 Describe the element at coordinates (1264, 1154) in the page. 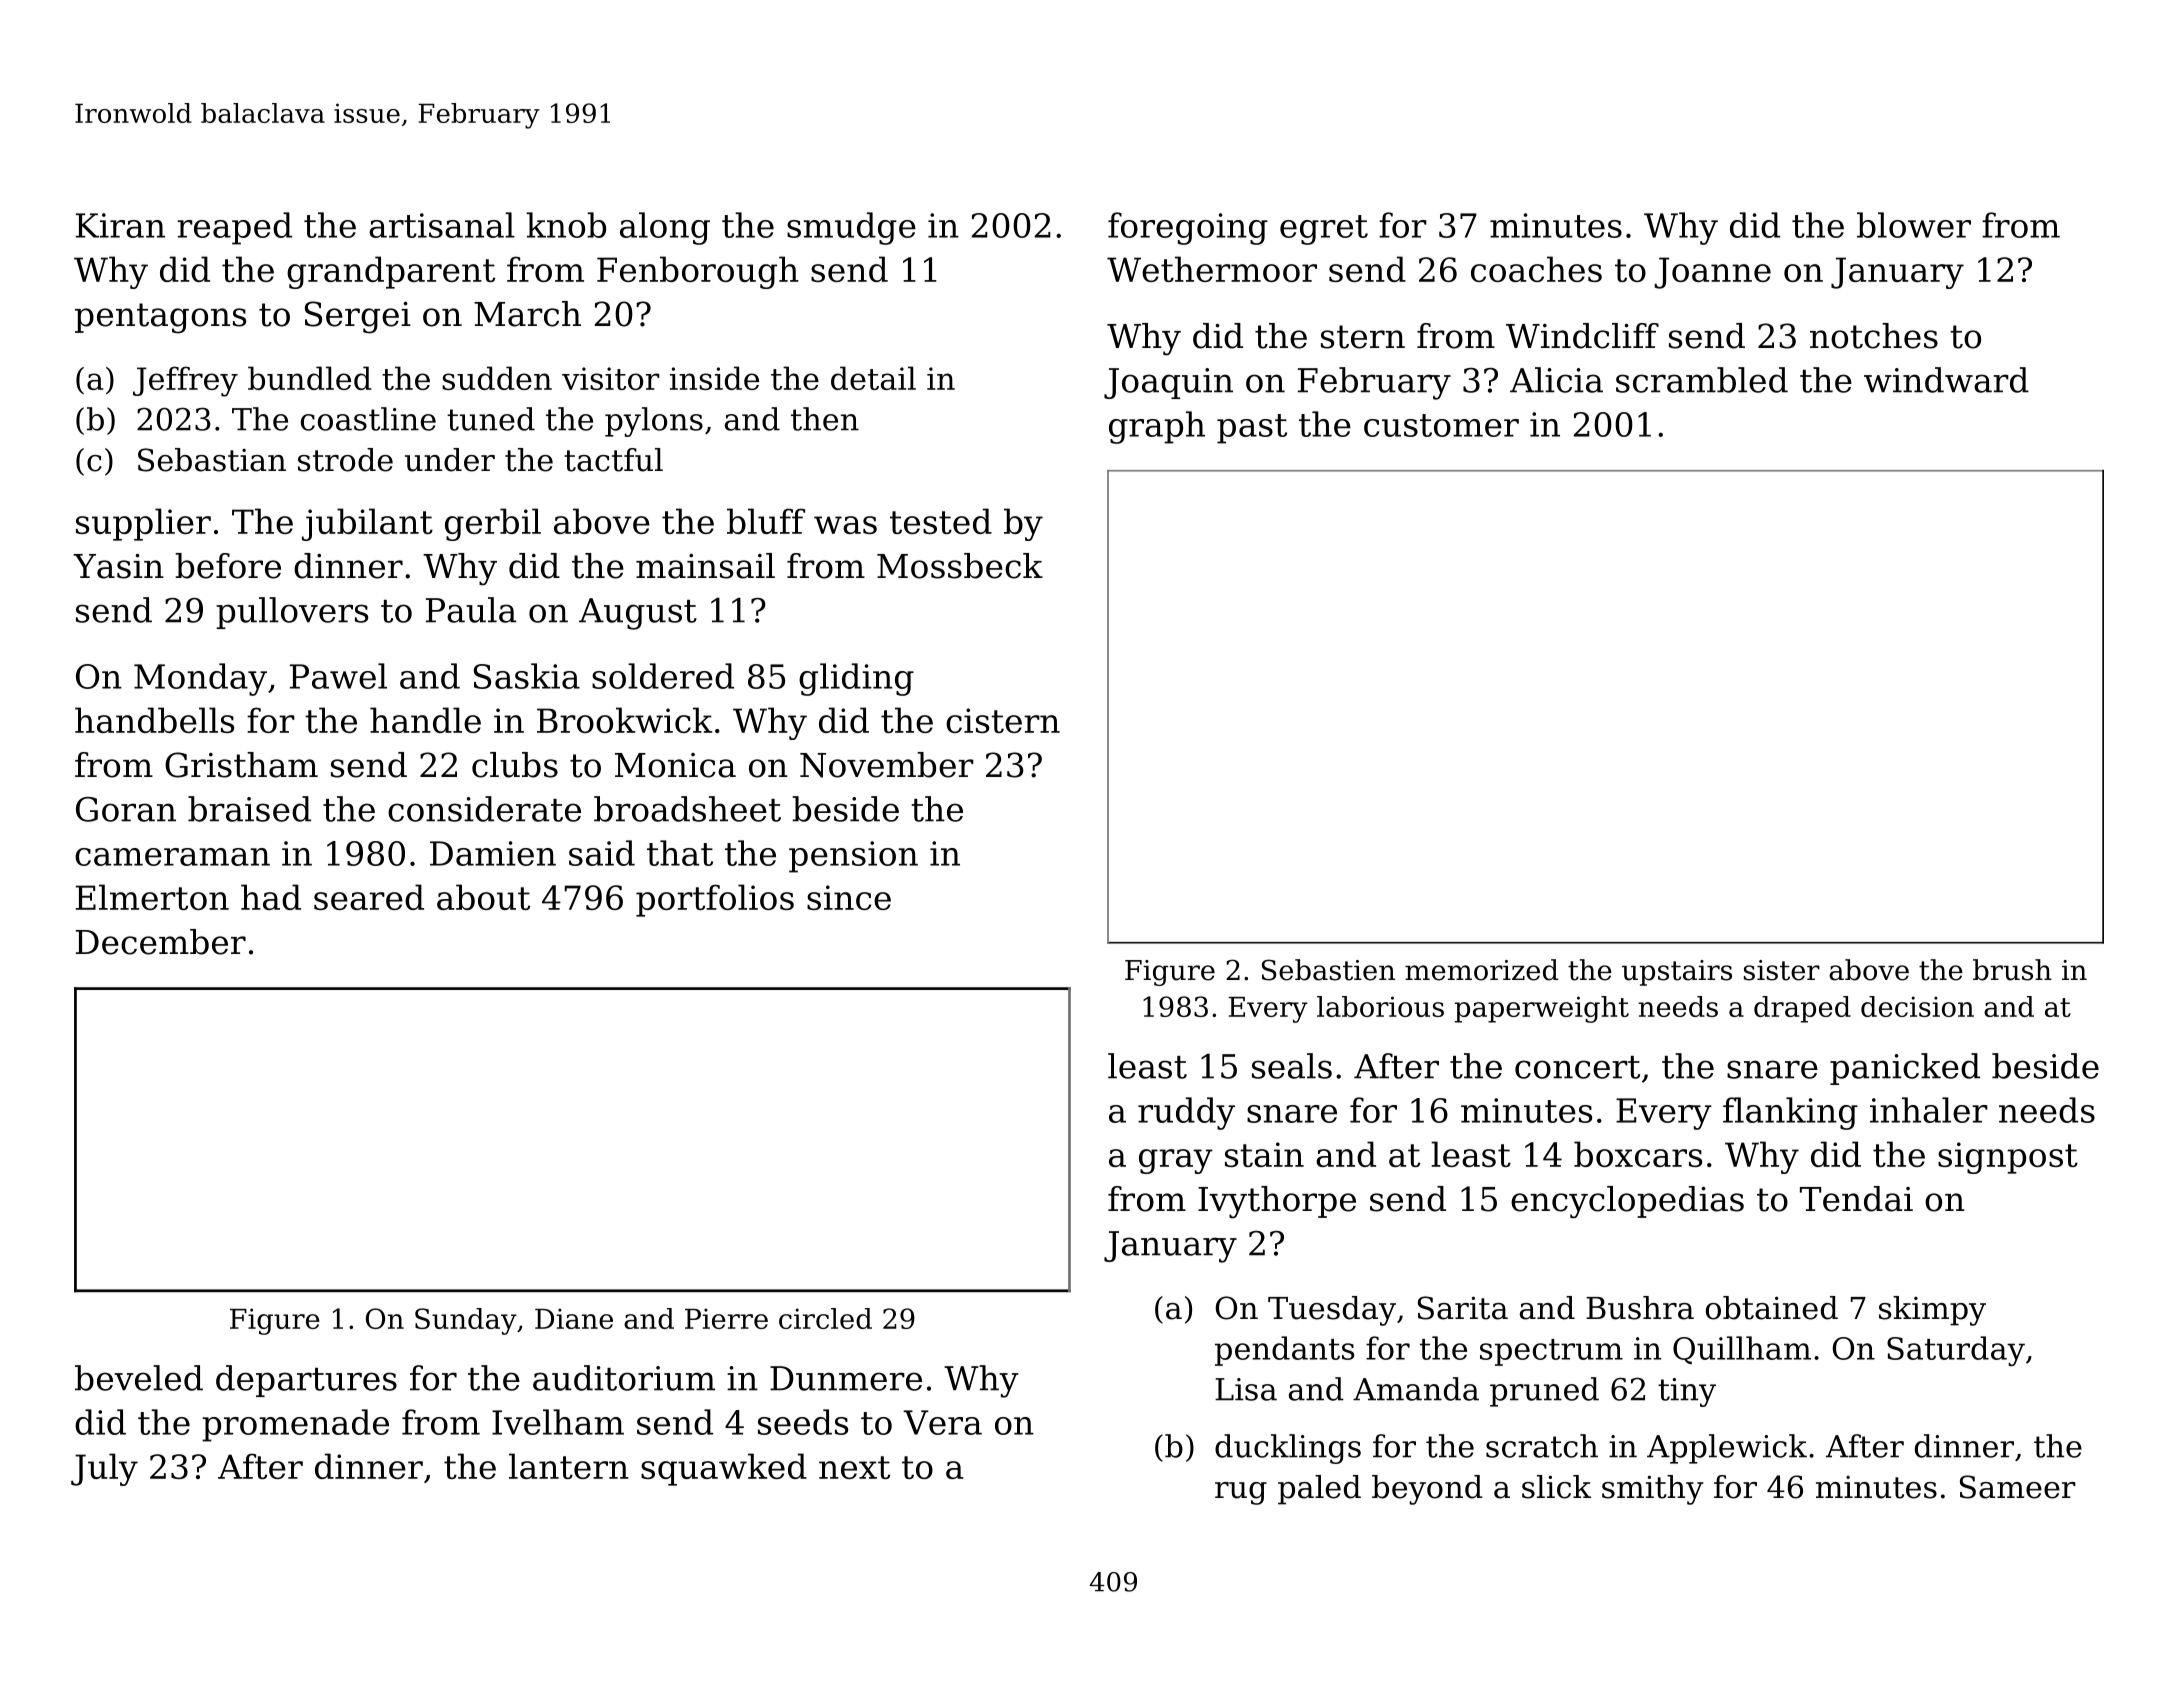

I see `stain` at that location.
